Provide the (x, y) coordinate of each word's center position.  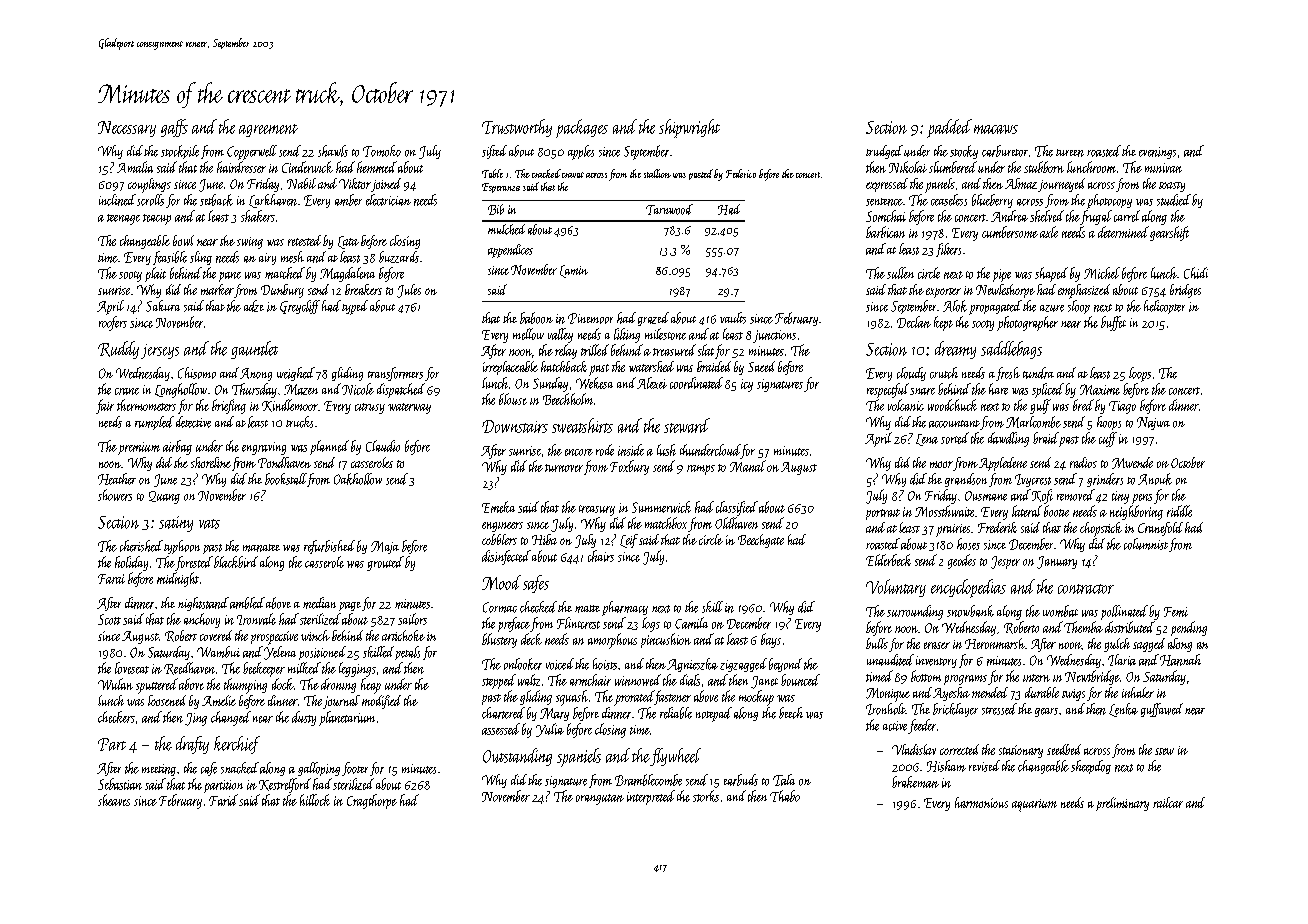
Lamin (574, 271)
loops (1140, 374)
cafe (209, 769)
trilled (595, 350)
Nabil (301, 183)
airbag (177, 447)
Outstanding (517, 757)
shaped (1051, 274)
